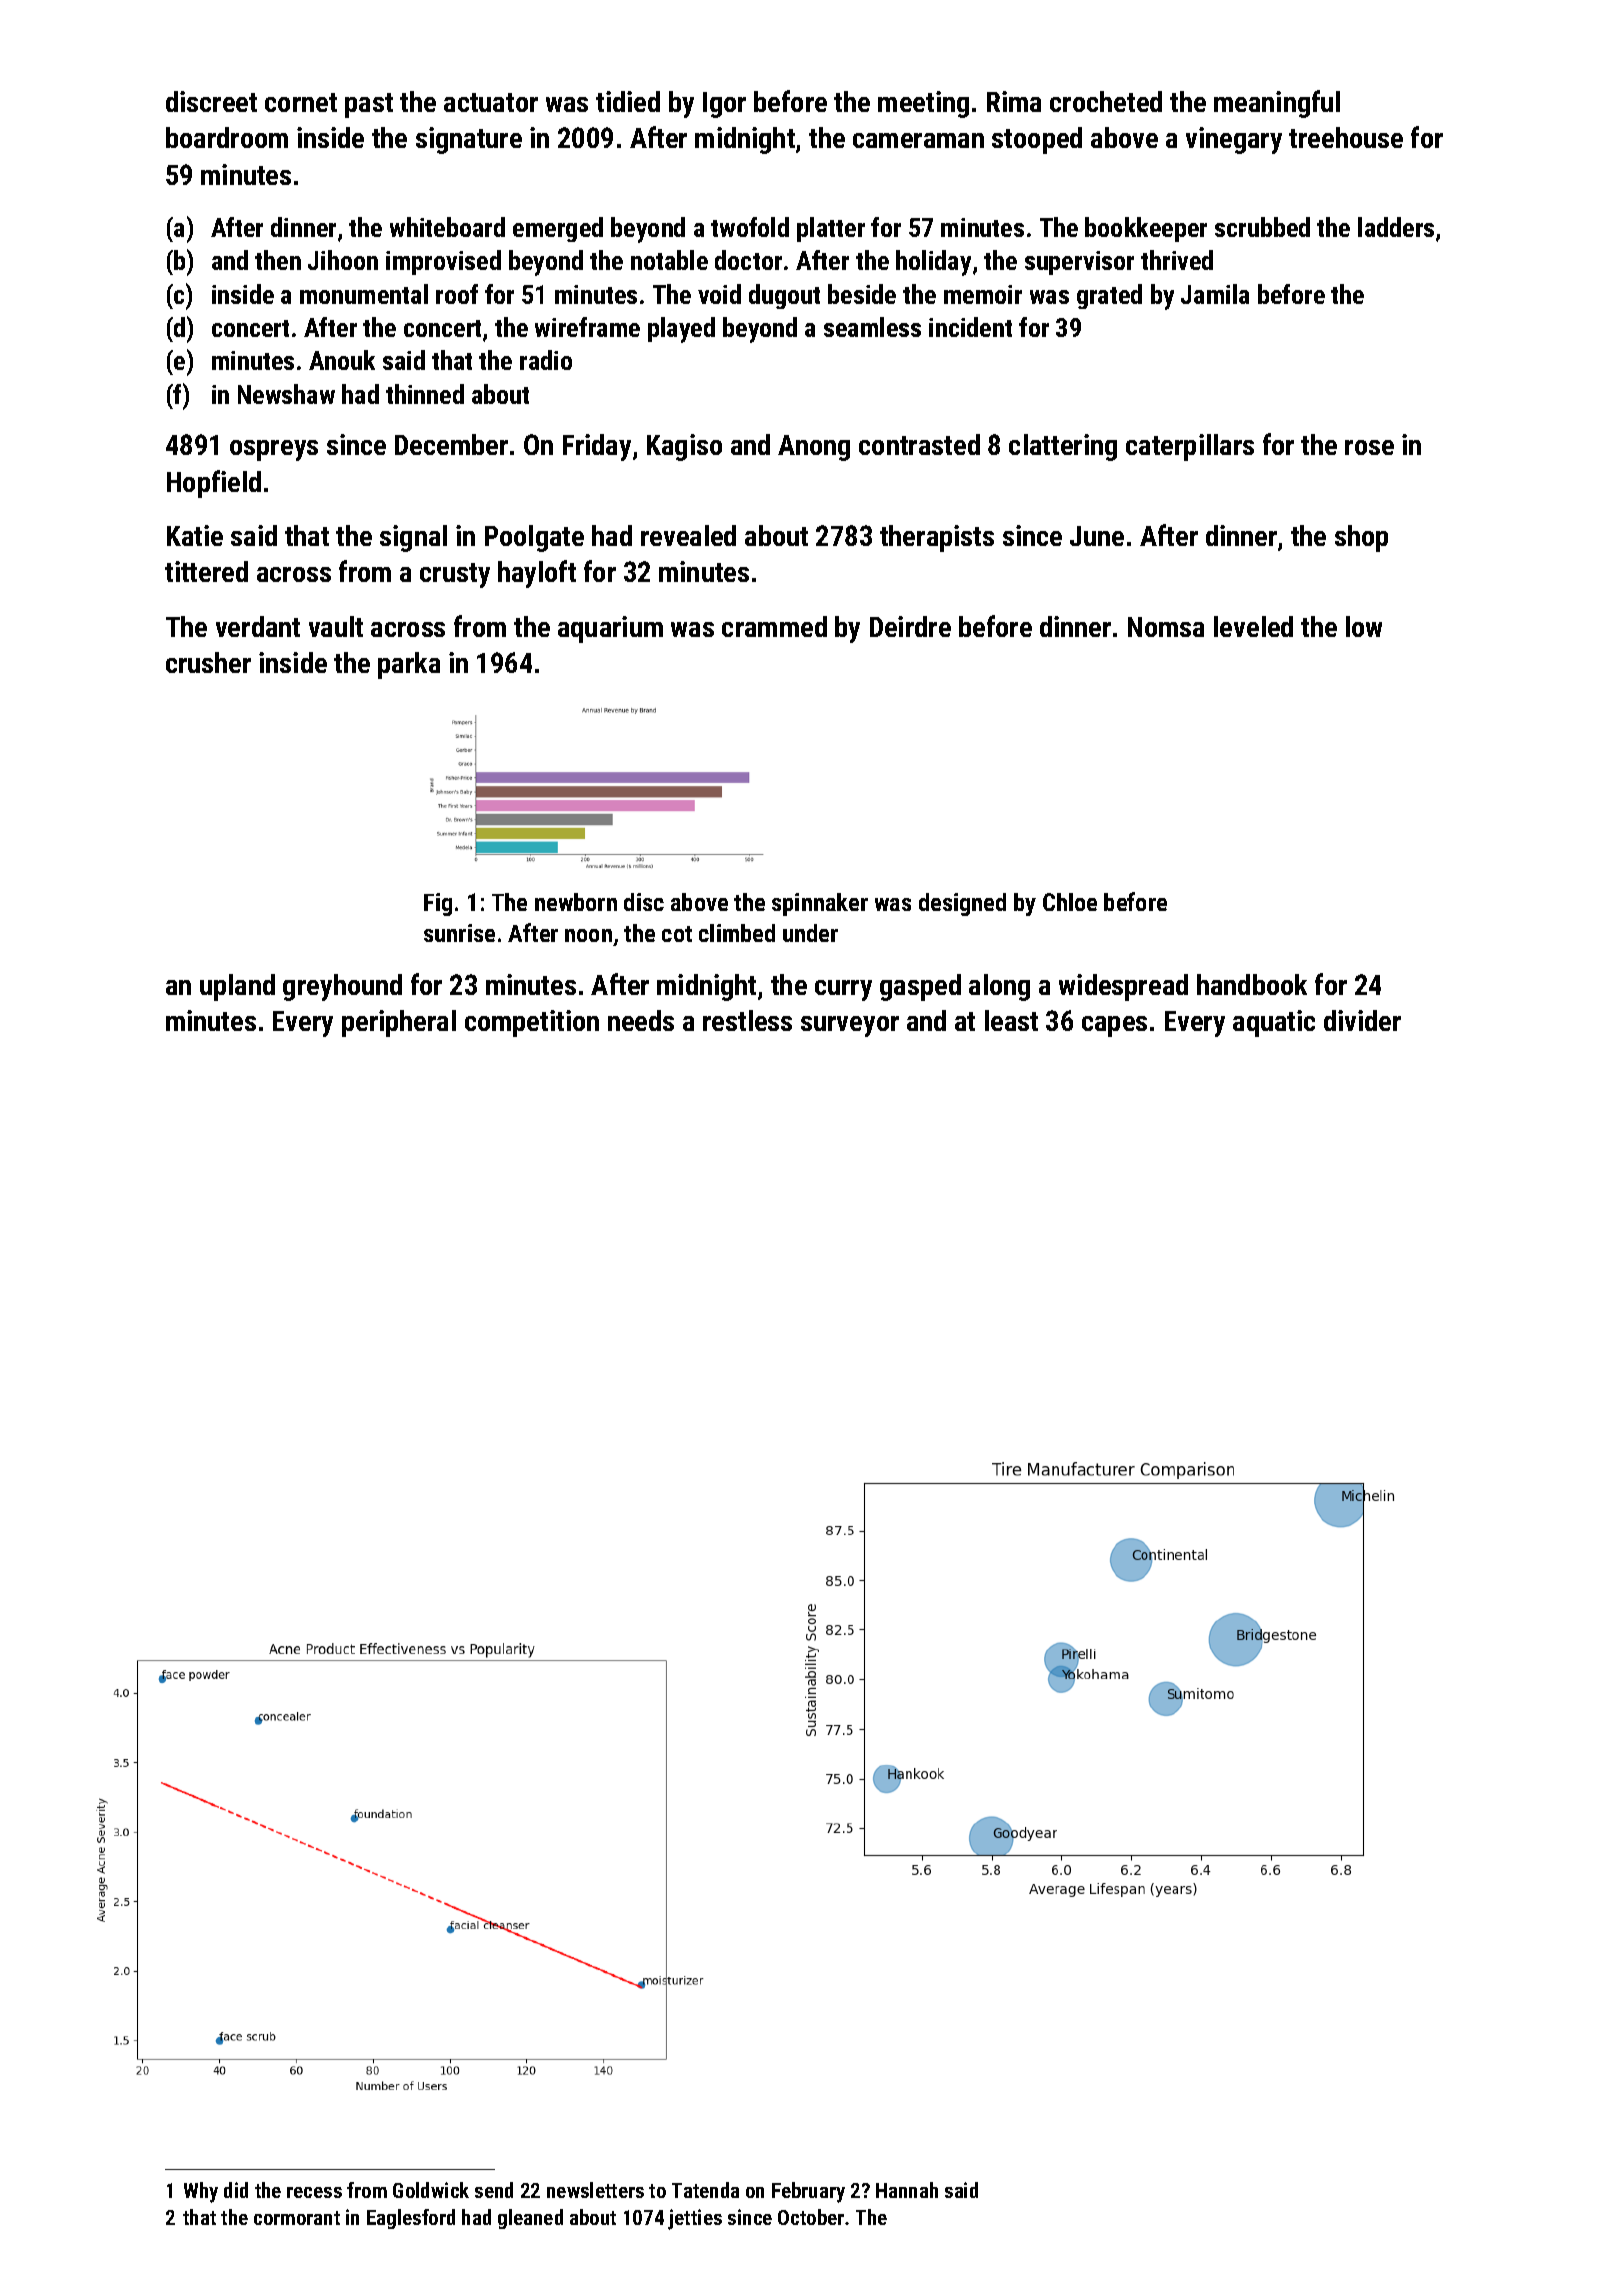 The image size is (1620, 2292). What do you see at coordinates (920, 987) in the screenshot?
I see `gasped` at bounding box center [920, 987].
